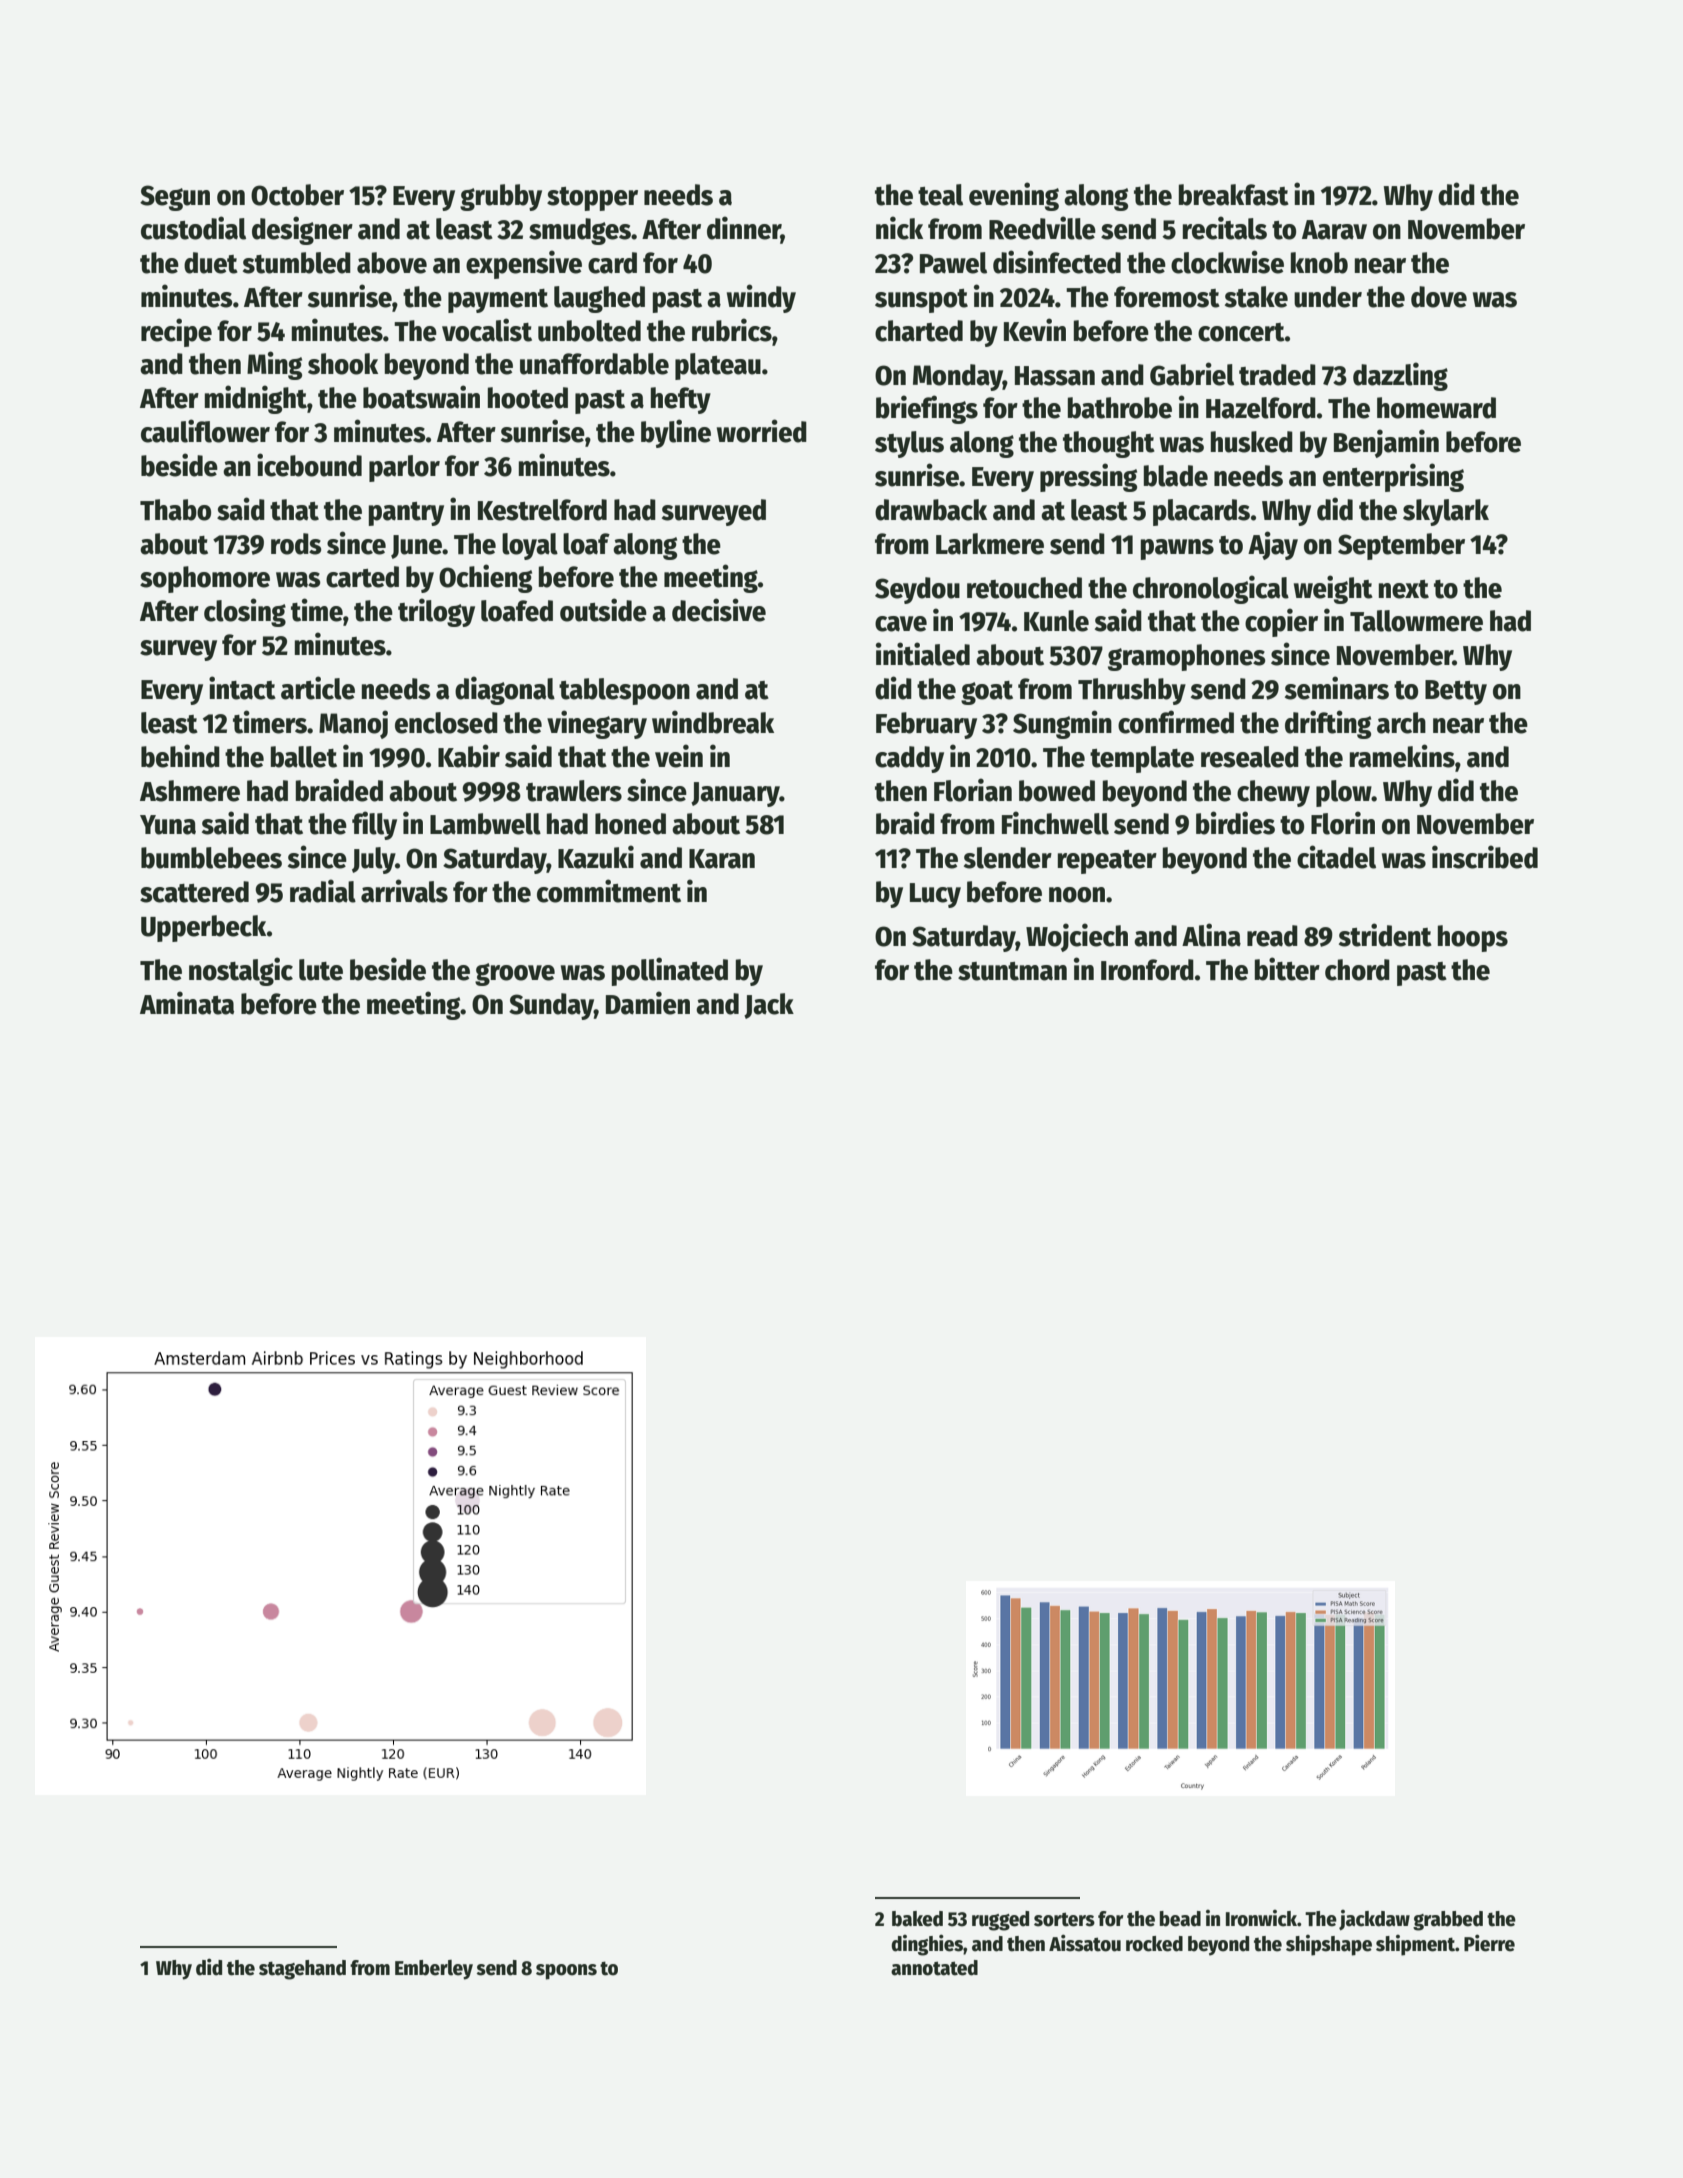 The image size is (1683, 2178). What do you see at coordinates (187, 1003) in the screenshot?
I see `Aminata` at bounding box center [187, 1003].
